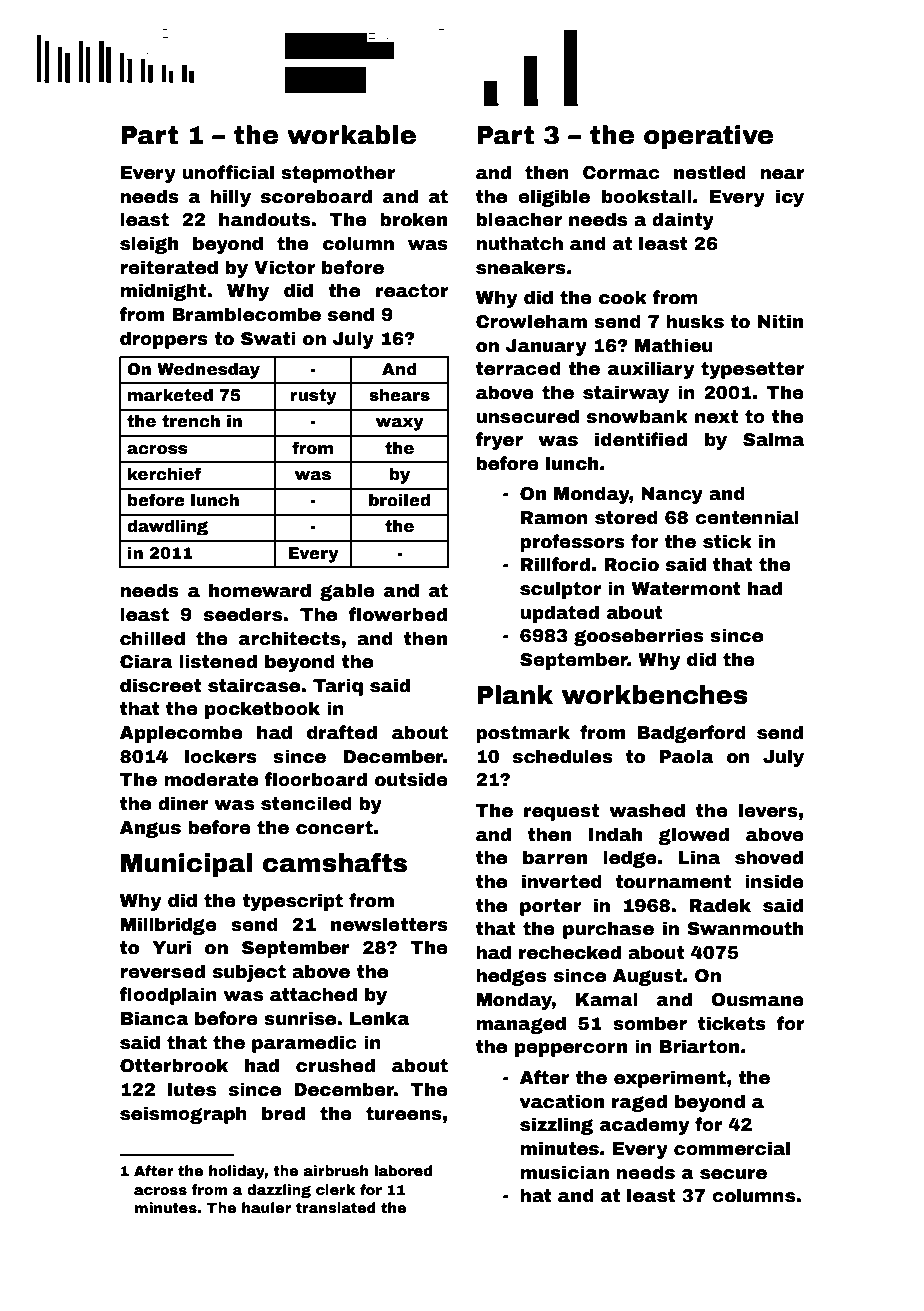 The image size is (924, 1311). Describe the element at coordinates (334, 828) in the page. I see `concert` at that location.
